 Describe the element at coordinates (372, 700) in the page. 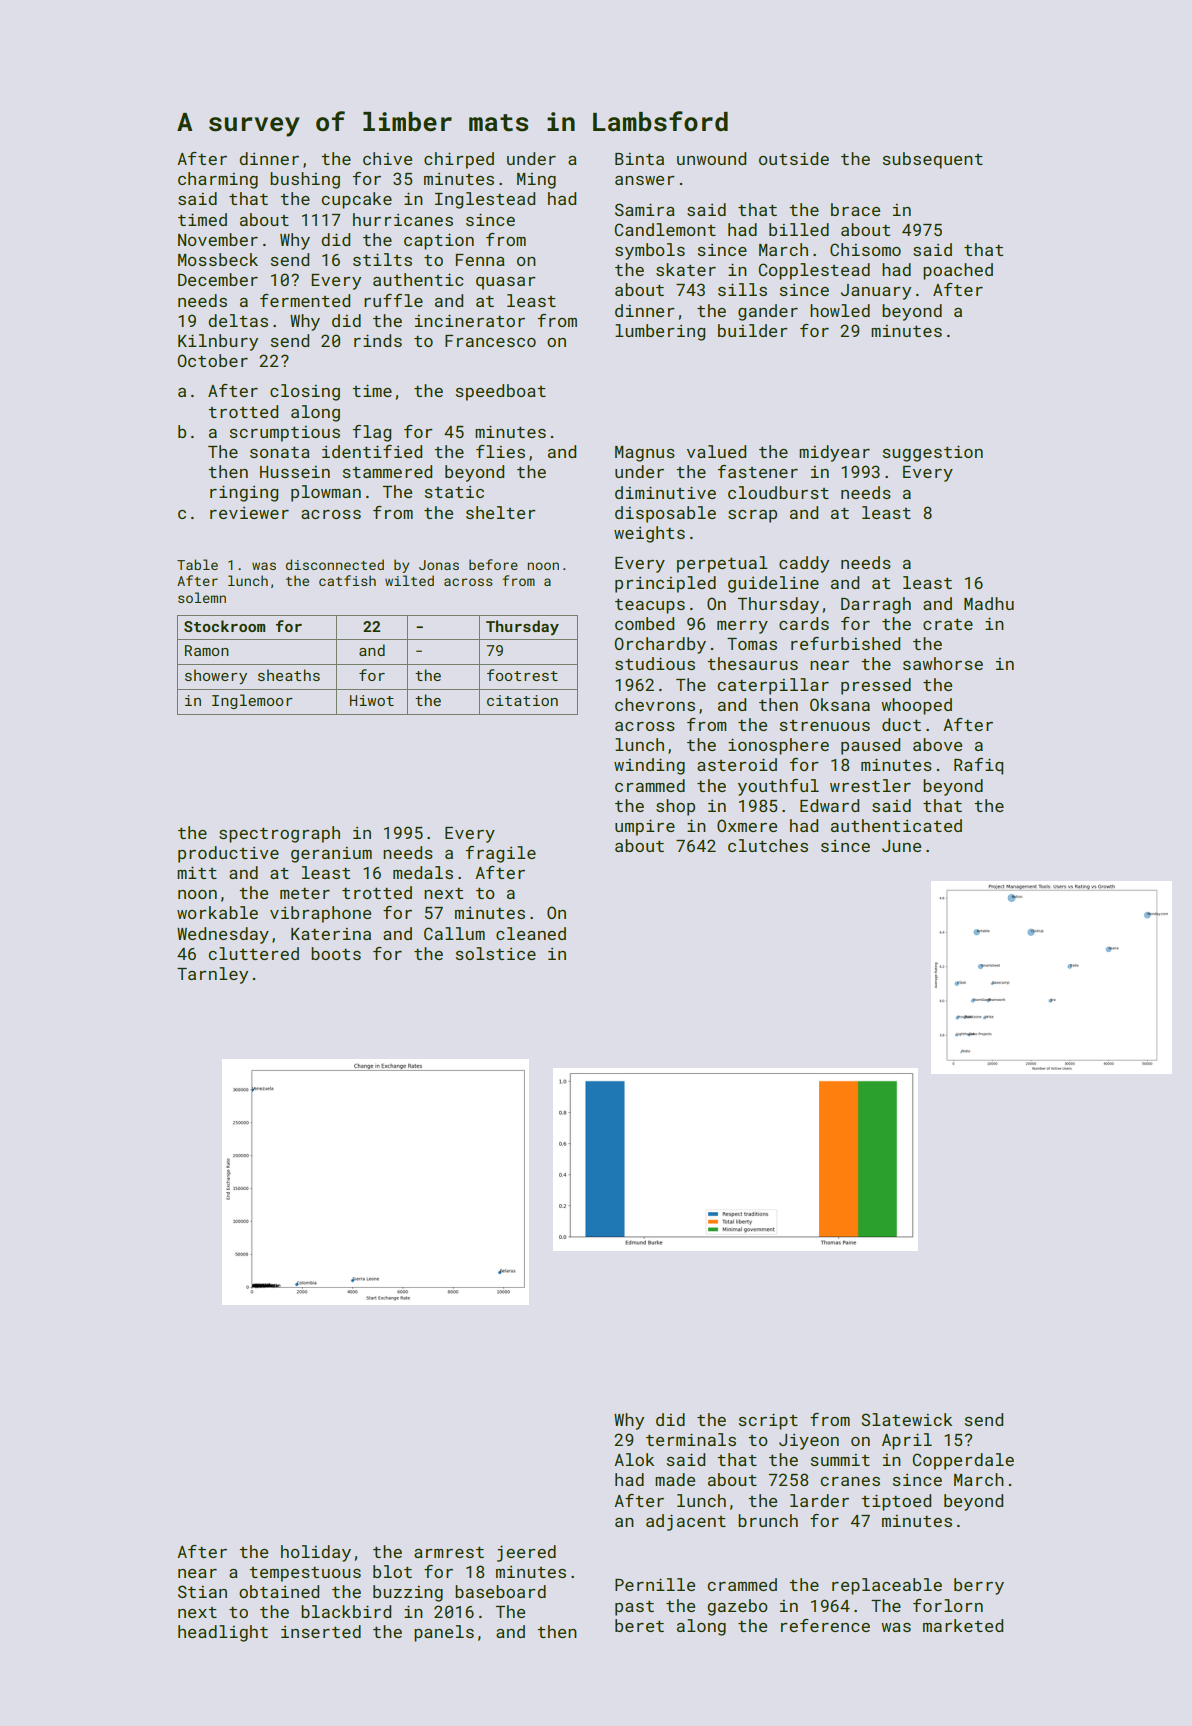

I see `Hiwot` at that location.
